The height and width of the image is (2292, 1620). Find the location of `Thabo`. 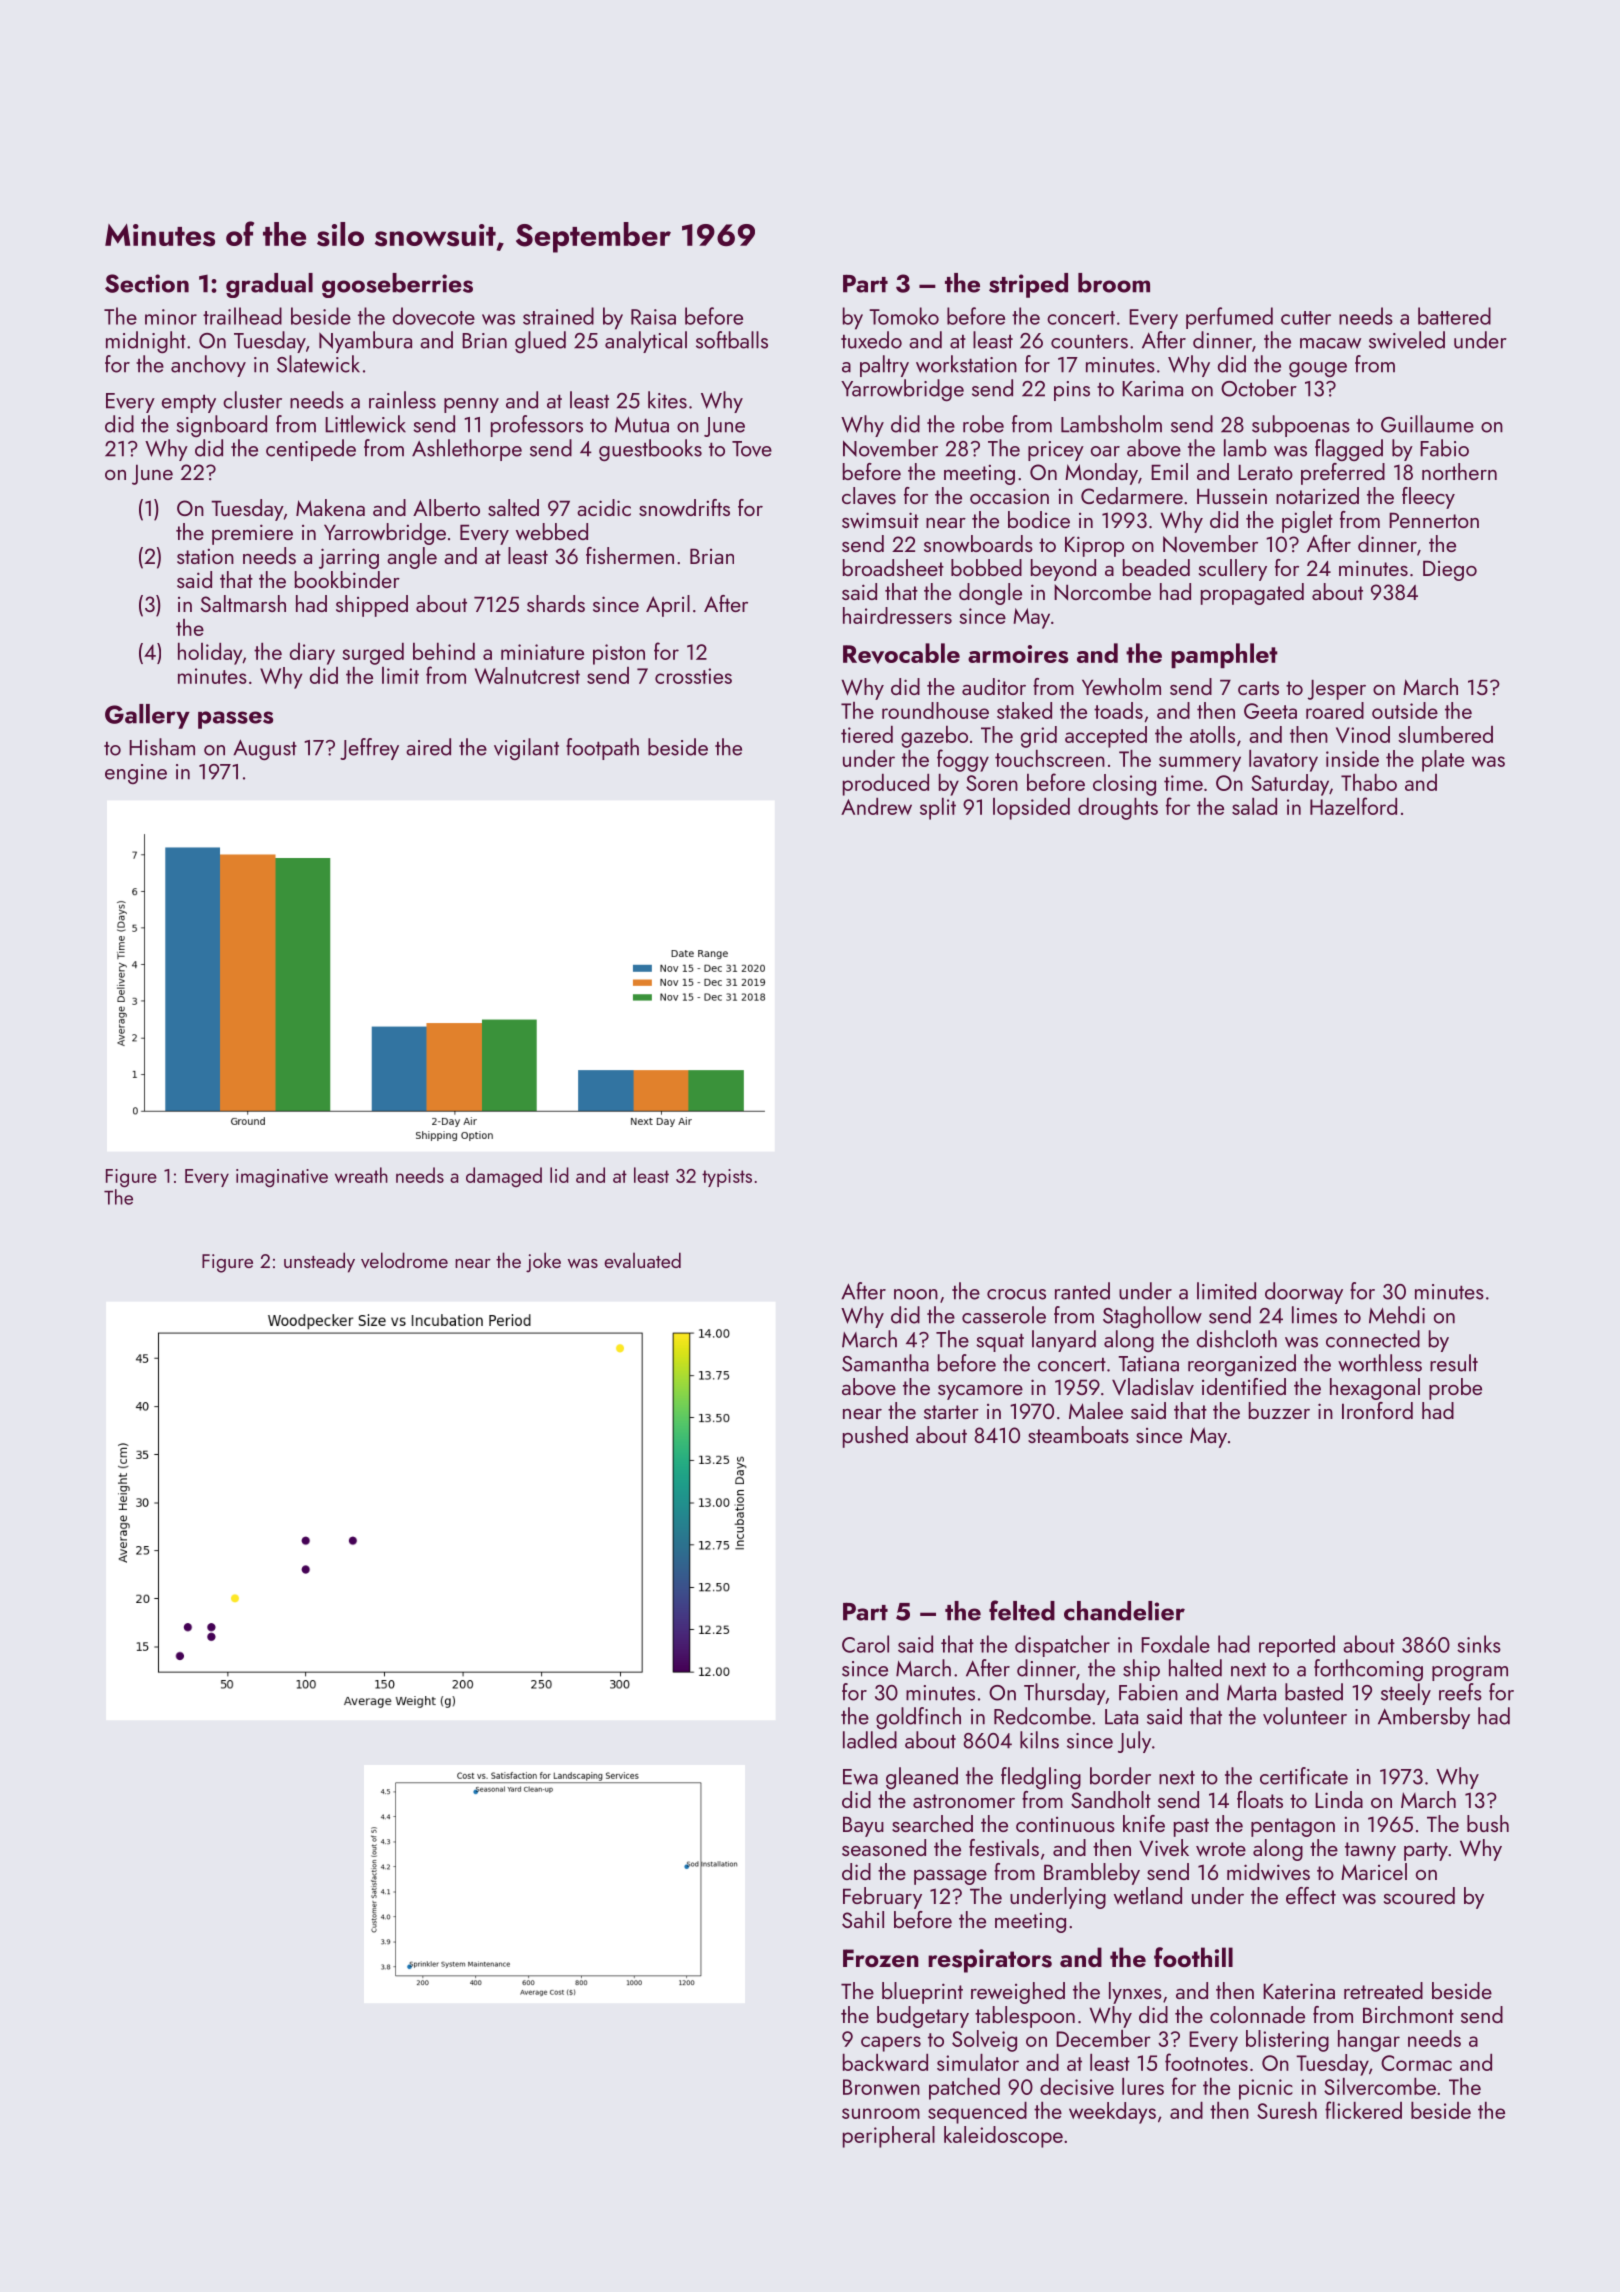

Thabo is located at coordinates (1369, 782).
